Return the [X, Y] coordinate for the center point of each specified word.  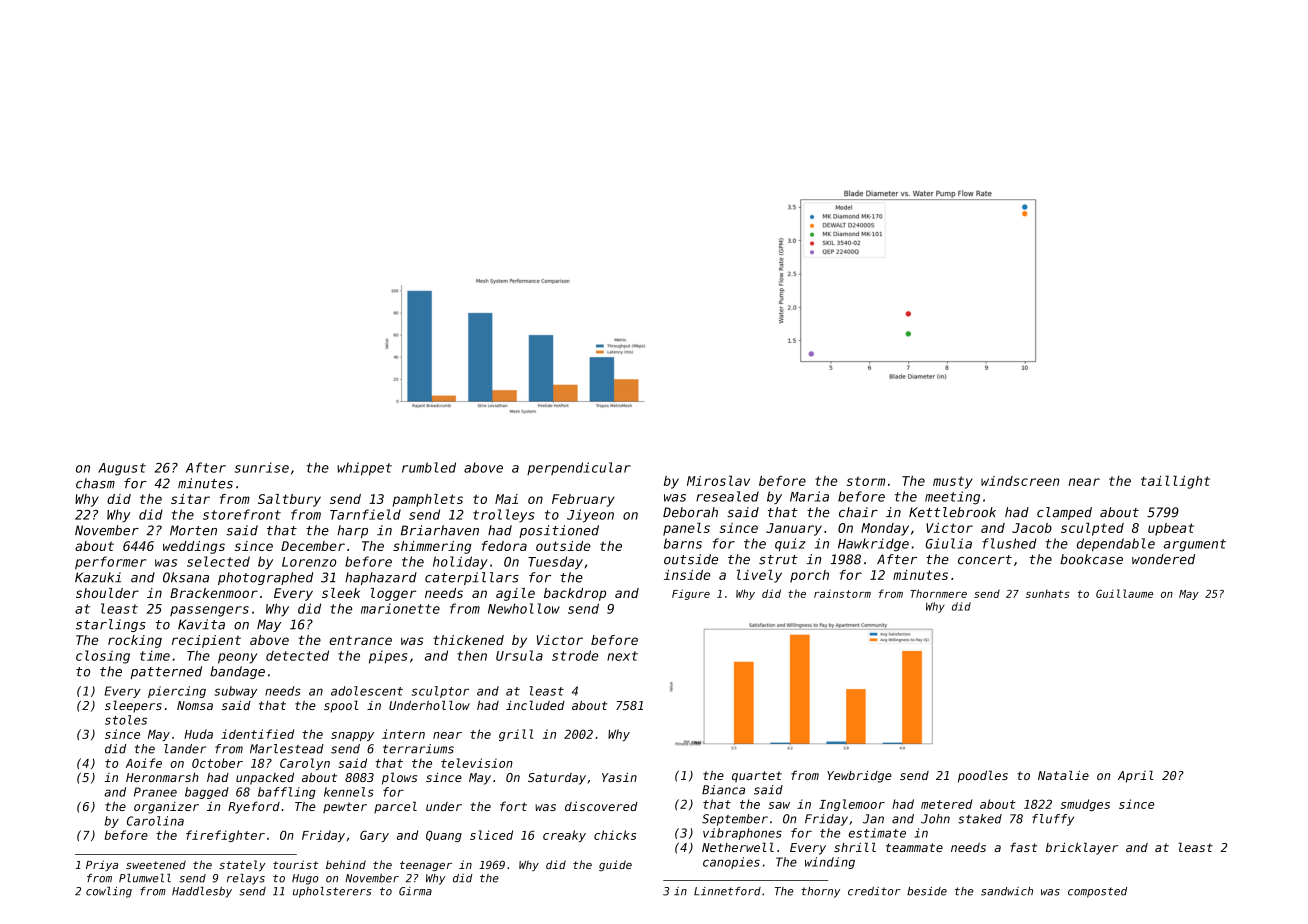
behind [346, 864]
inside [687, 575]
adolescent [367, 691]
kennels [349, 792]
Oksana [186, 577]
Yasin [619, 777]
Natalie [1063, 775]
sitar [190, 499]
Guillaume [1124, 593]
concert [985, 560]
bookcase [1091, 559]
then [472, 655]
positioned [559, 531]
